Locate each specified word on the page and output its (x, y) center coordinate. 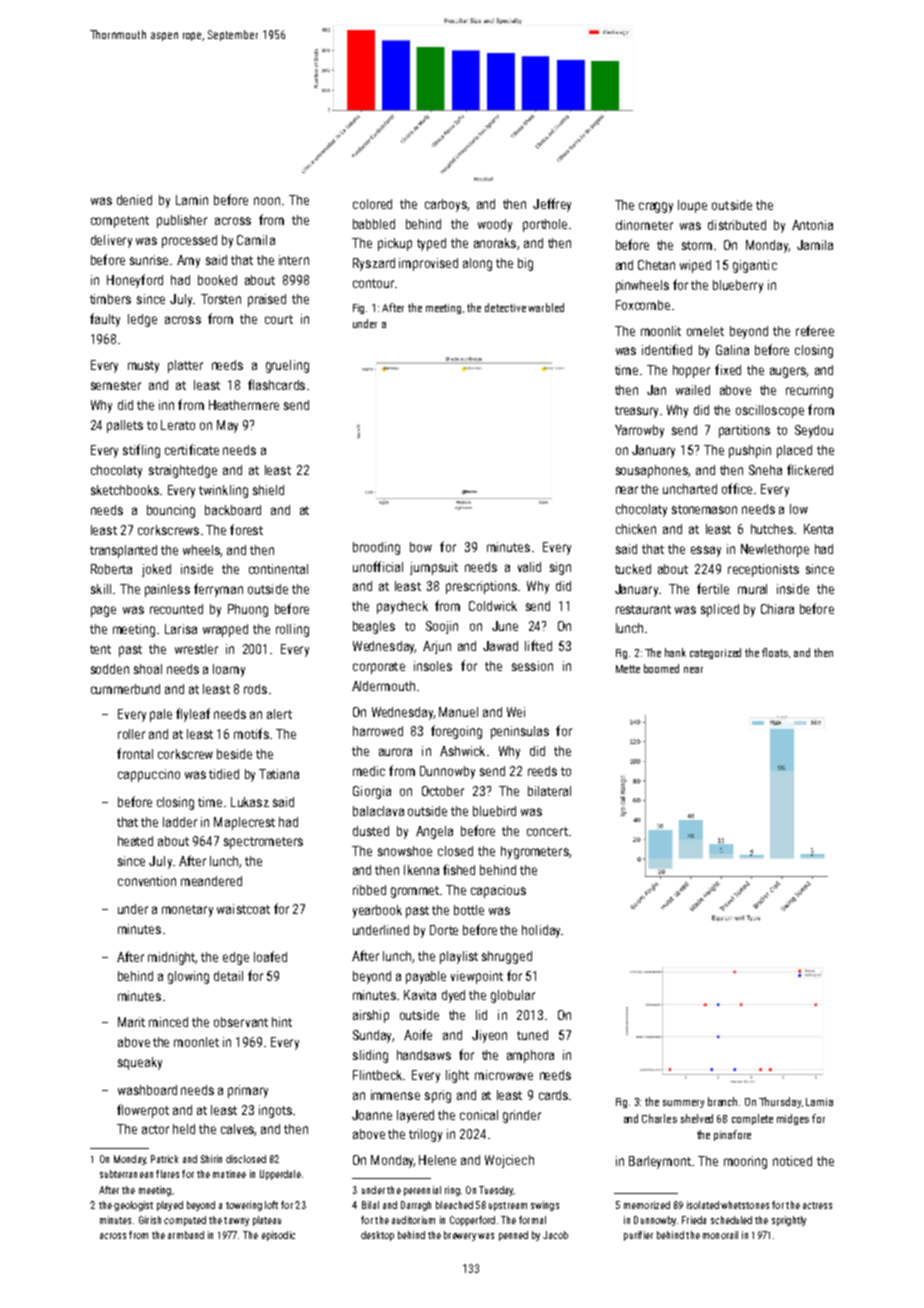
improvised (428, 264)
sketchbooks (125, 490)
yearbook (377, 911)
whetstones (745, 1205)
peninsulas (520, 732)
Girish (150, 1220)
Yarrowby (639, 431)
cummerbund (125, 689)
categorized (715, 653)
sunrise (149, 260)
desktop (377, 1236)
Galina (732, 350)
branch (722, 1101)
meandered (211, 881)
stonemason (704, 509)
